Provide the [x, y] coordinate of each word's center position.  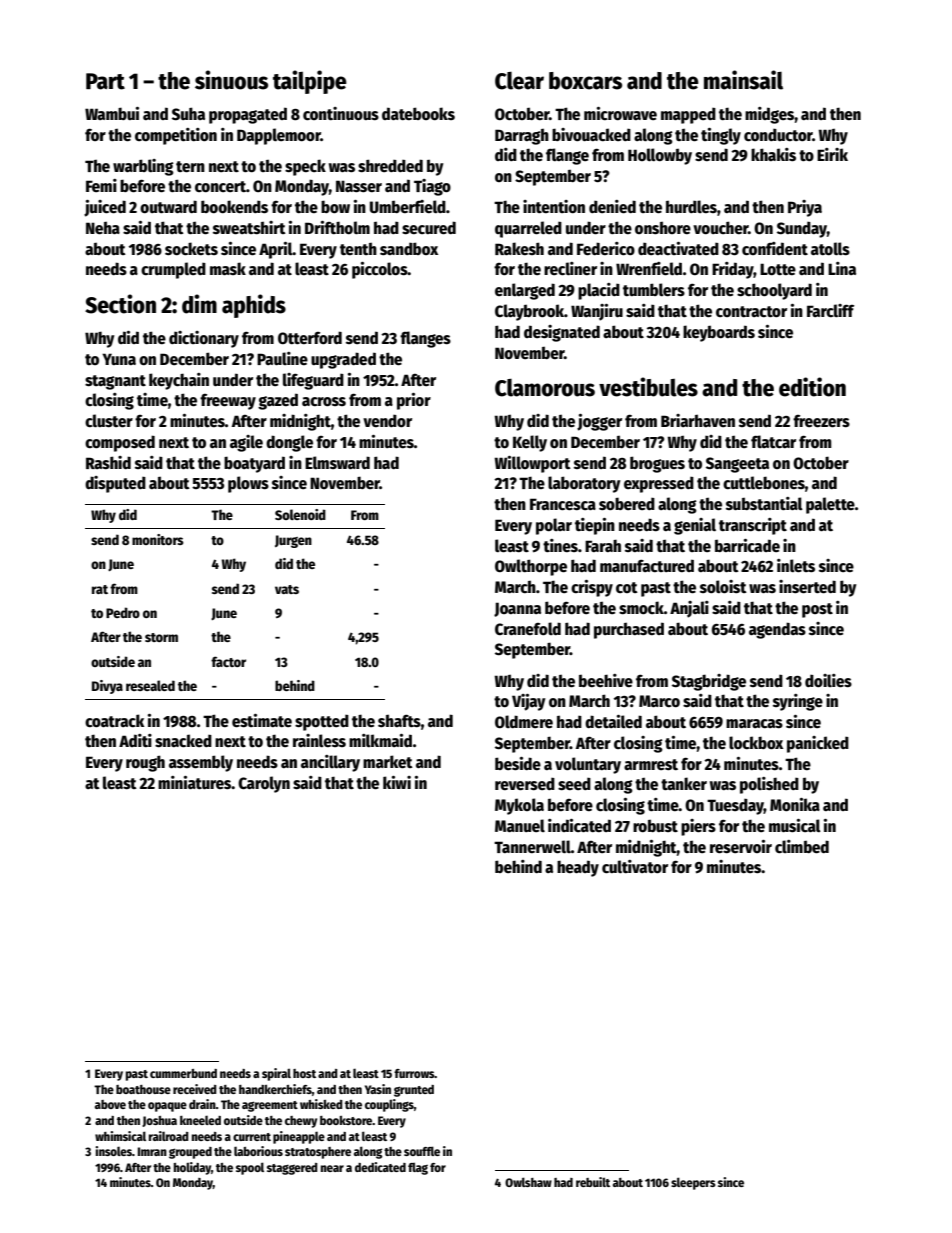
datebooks [418, 113]
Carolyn [264, 784]
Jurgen [293, 541]
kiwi [397, 782]
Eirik [832, 154]
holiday [192, 1168]
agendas [777, 630]
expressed [659, 484]
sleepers [693, 1183]
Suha [188, 114]
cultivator [635, 867]
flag [418, 1168]
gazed [278, 401]
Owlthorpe [531, 567]
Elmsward [337, 462]
